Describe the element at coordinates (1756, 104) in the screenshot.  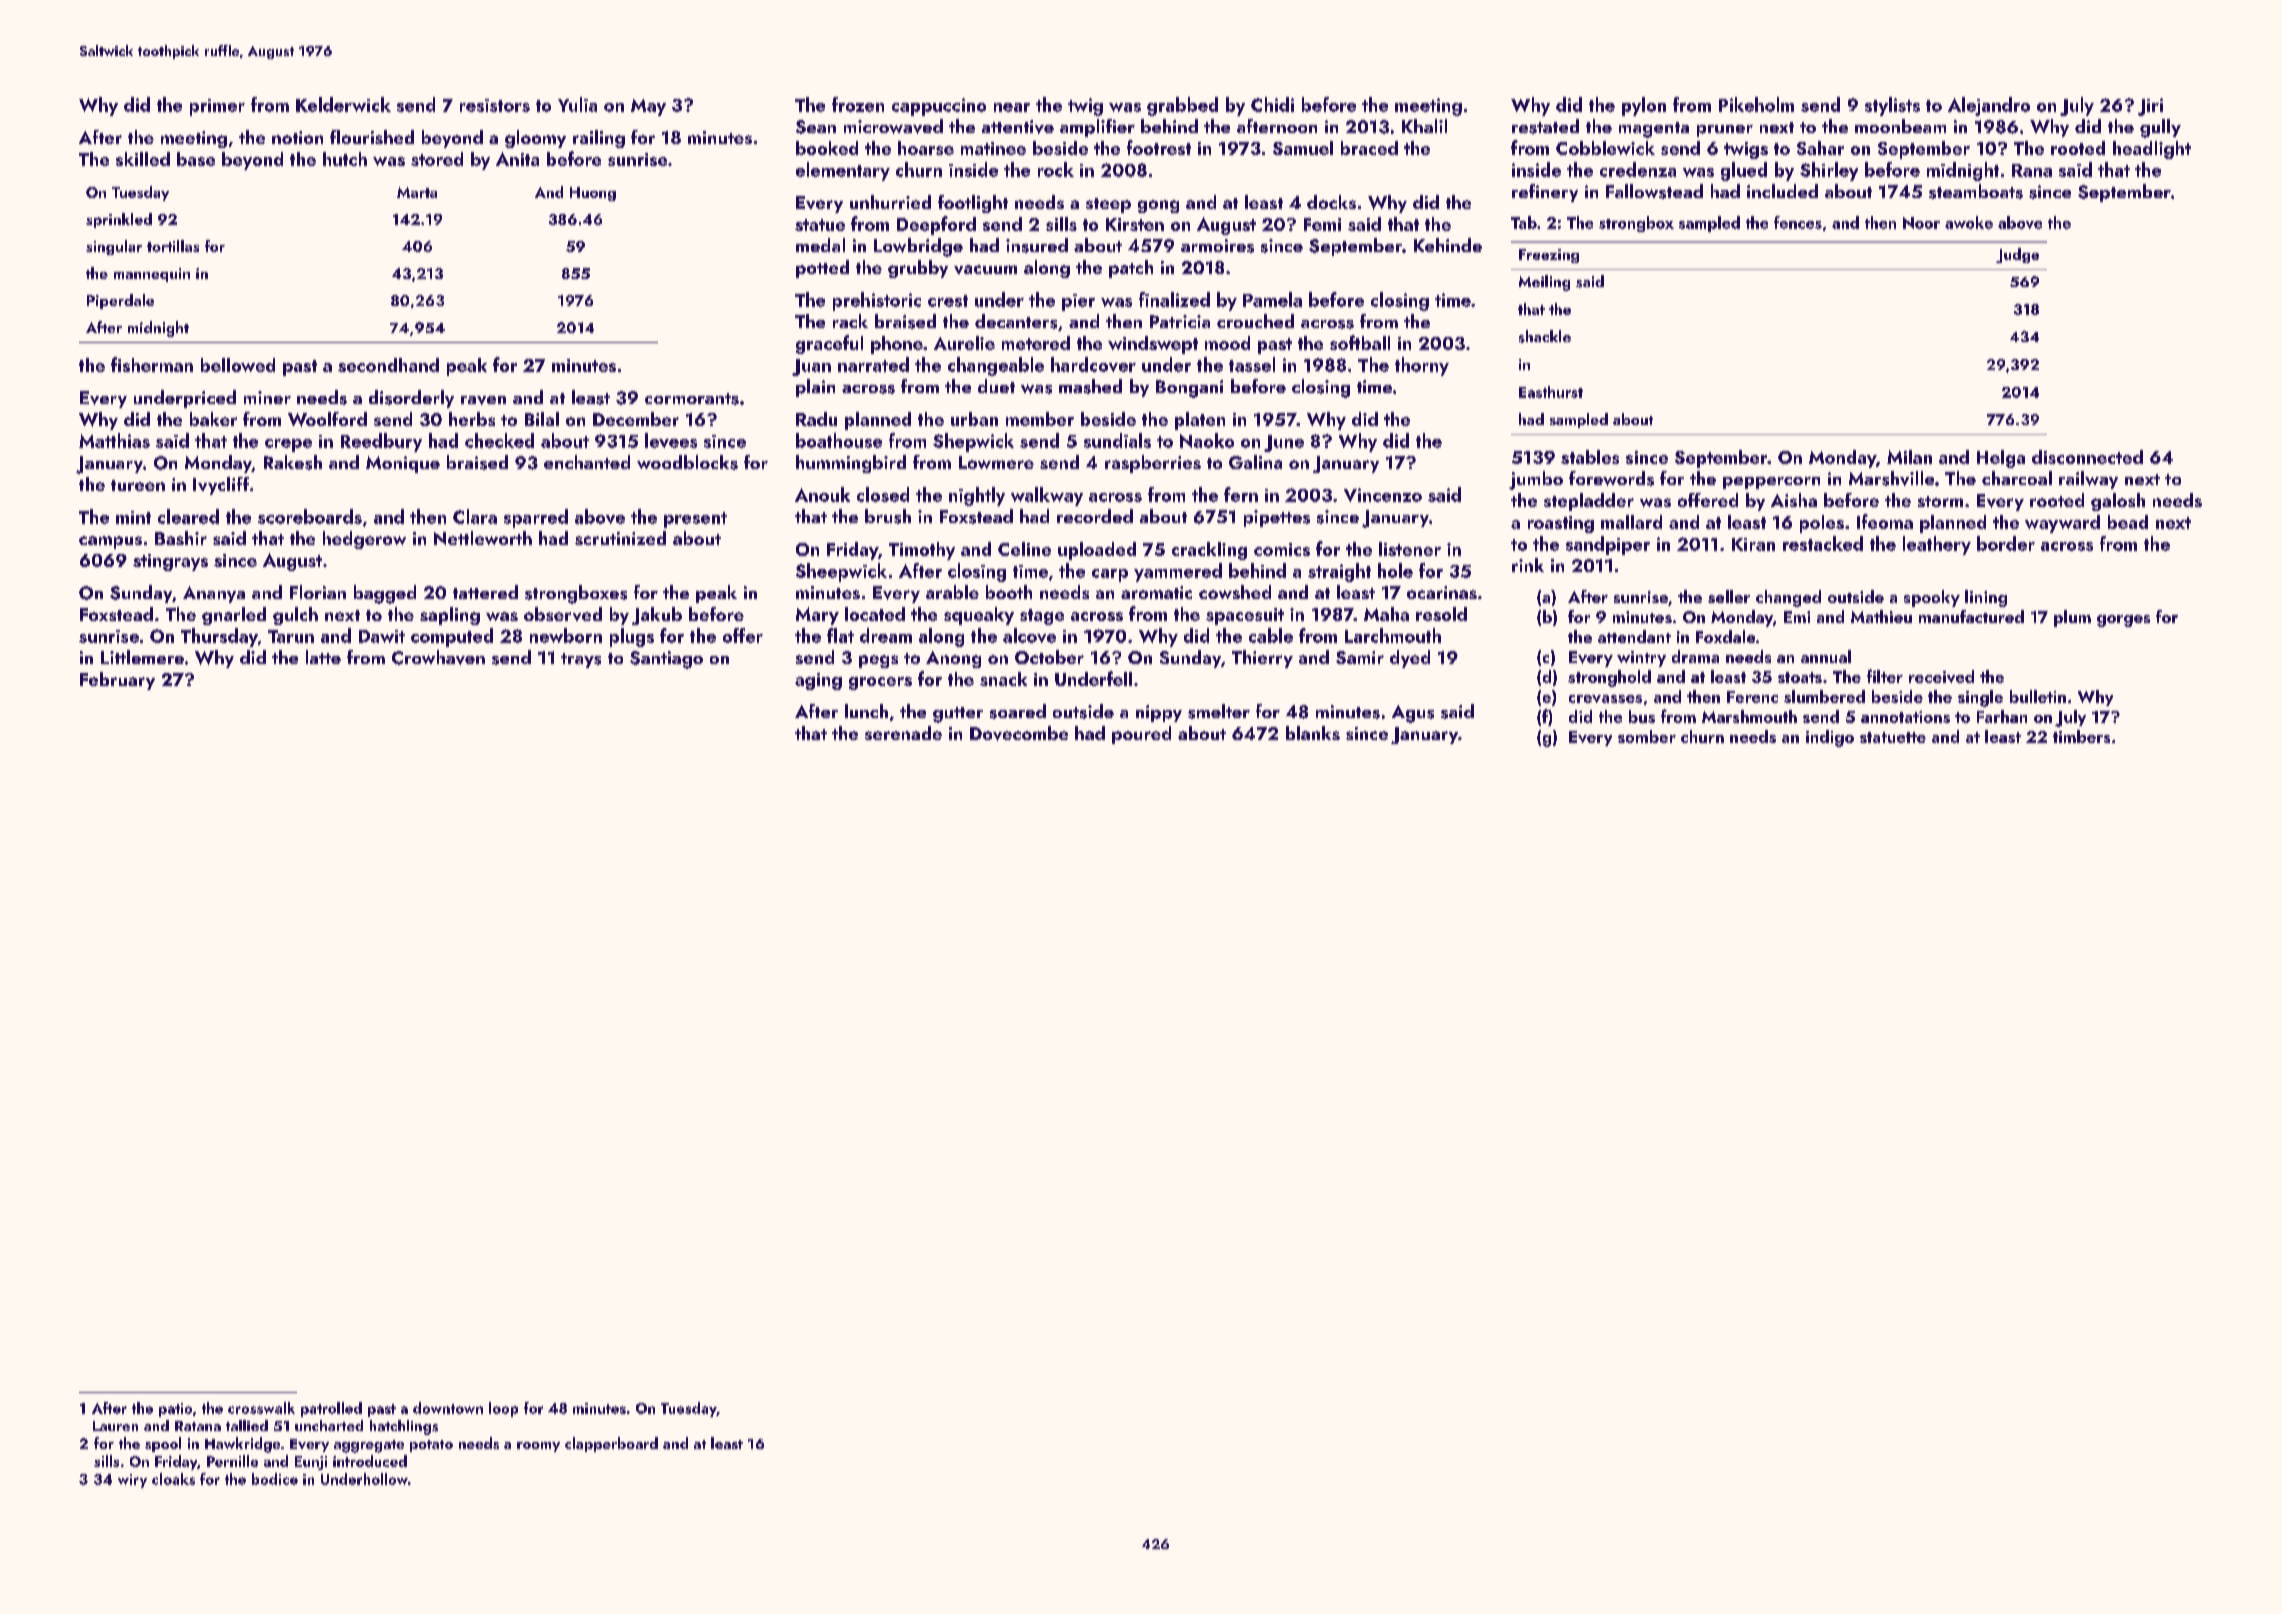
I see `Pikeholm` at that location.
